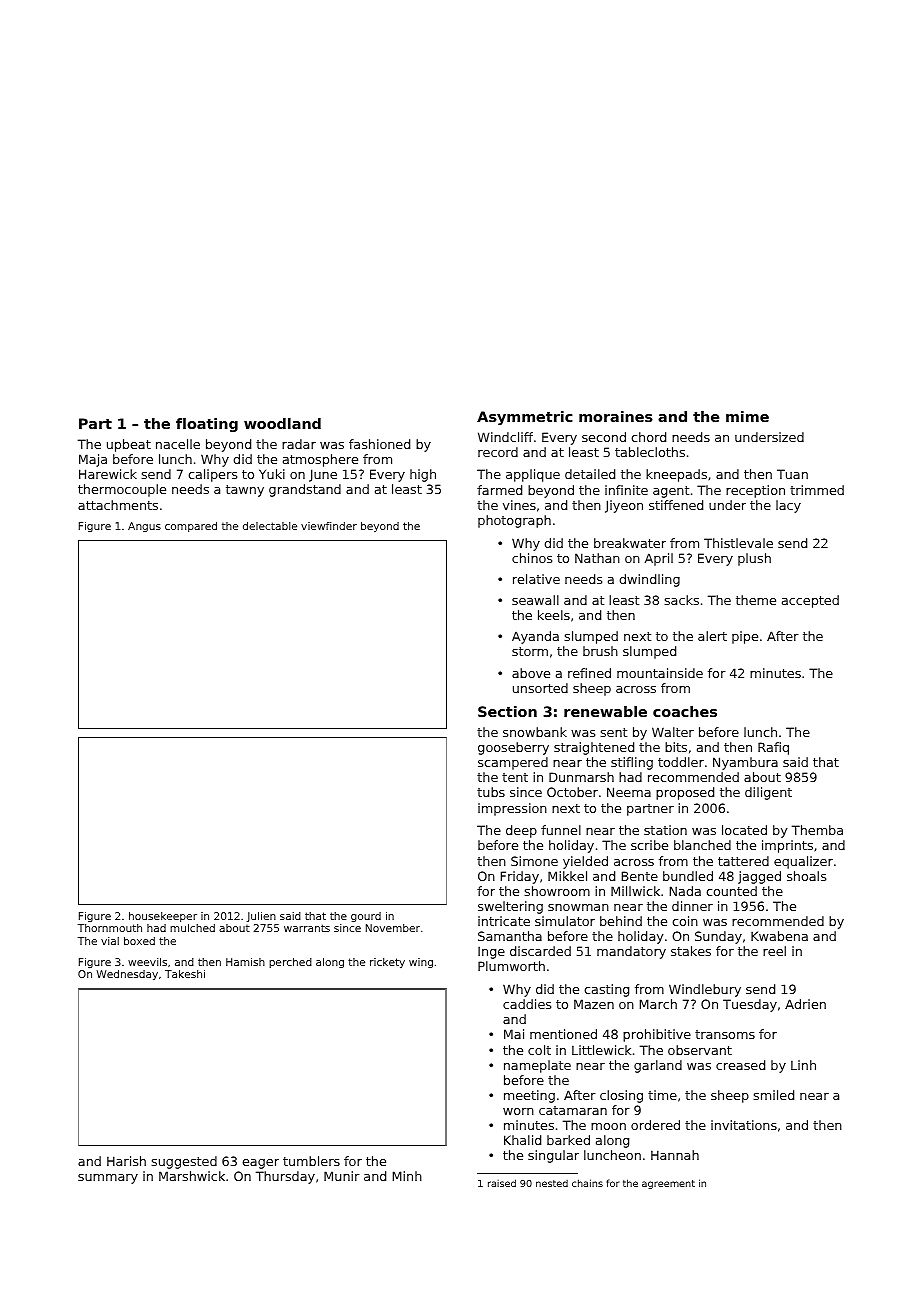  I want to click on chinos, so click(532, 558).
